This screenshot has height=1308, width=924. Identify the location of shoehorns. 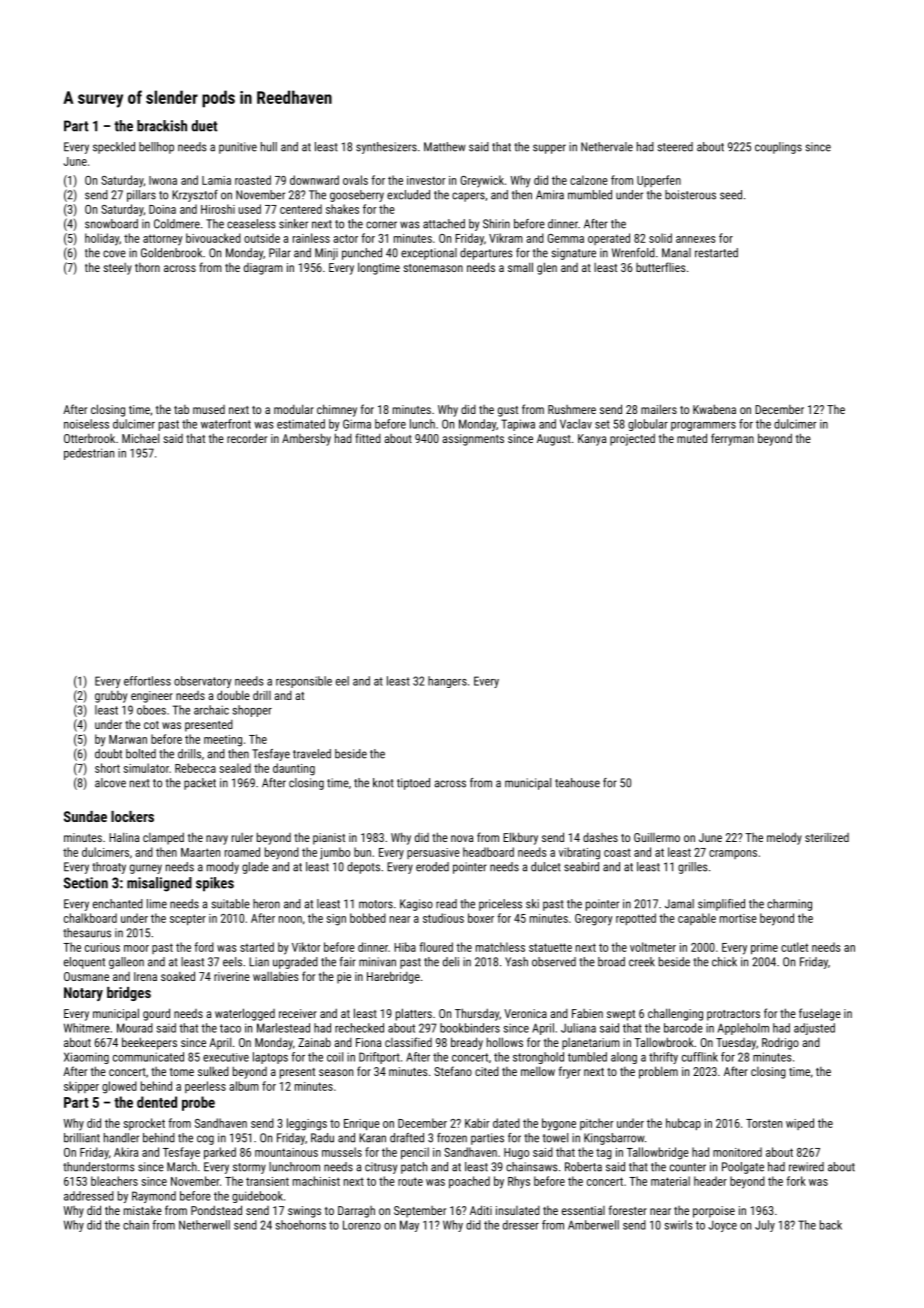
(301, 1225).
